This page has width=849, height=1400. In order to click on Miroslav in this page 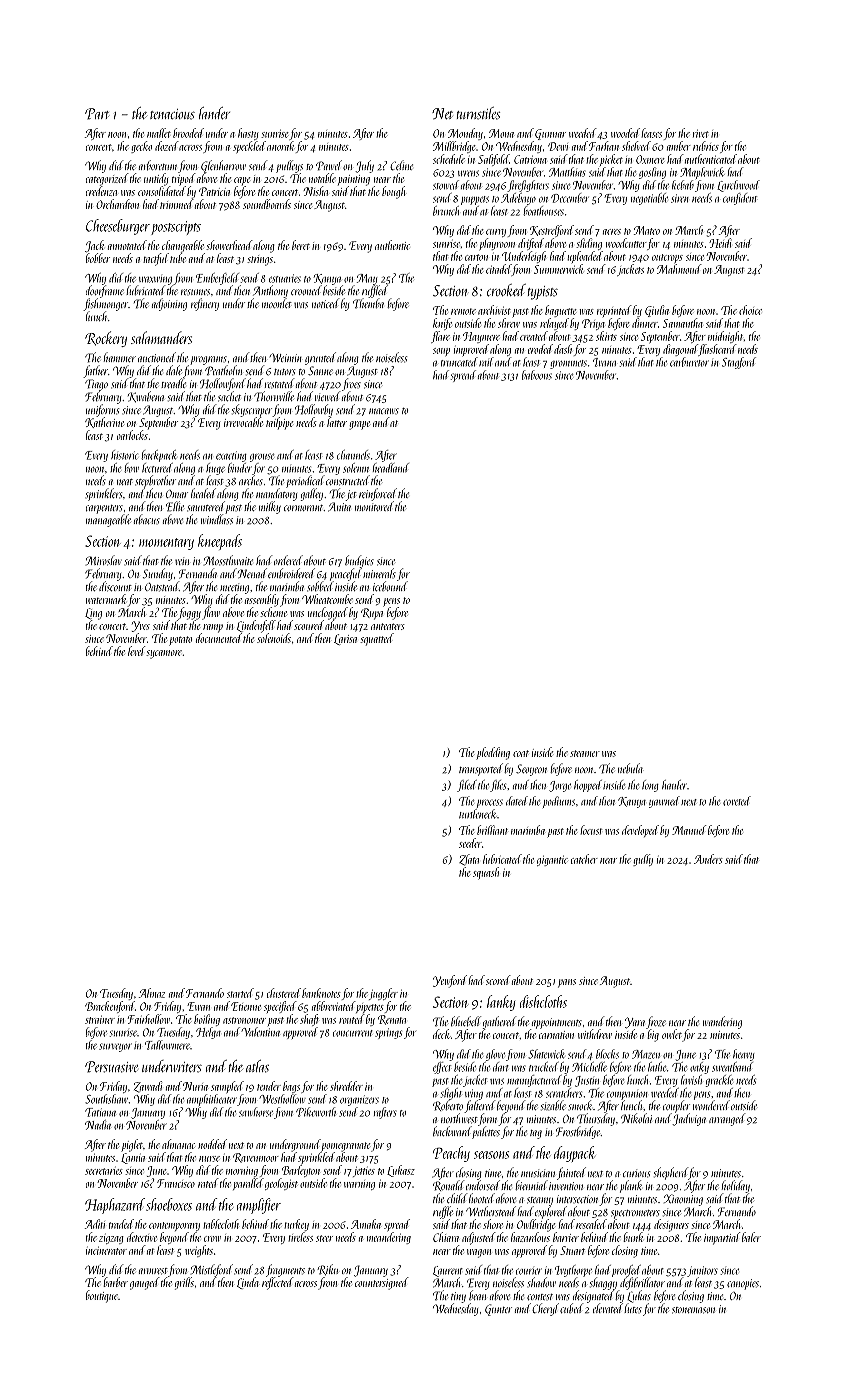, I will do `click(104, 560)`.
